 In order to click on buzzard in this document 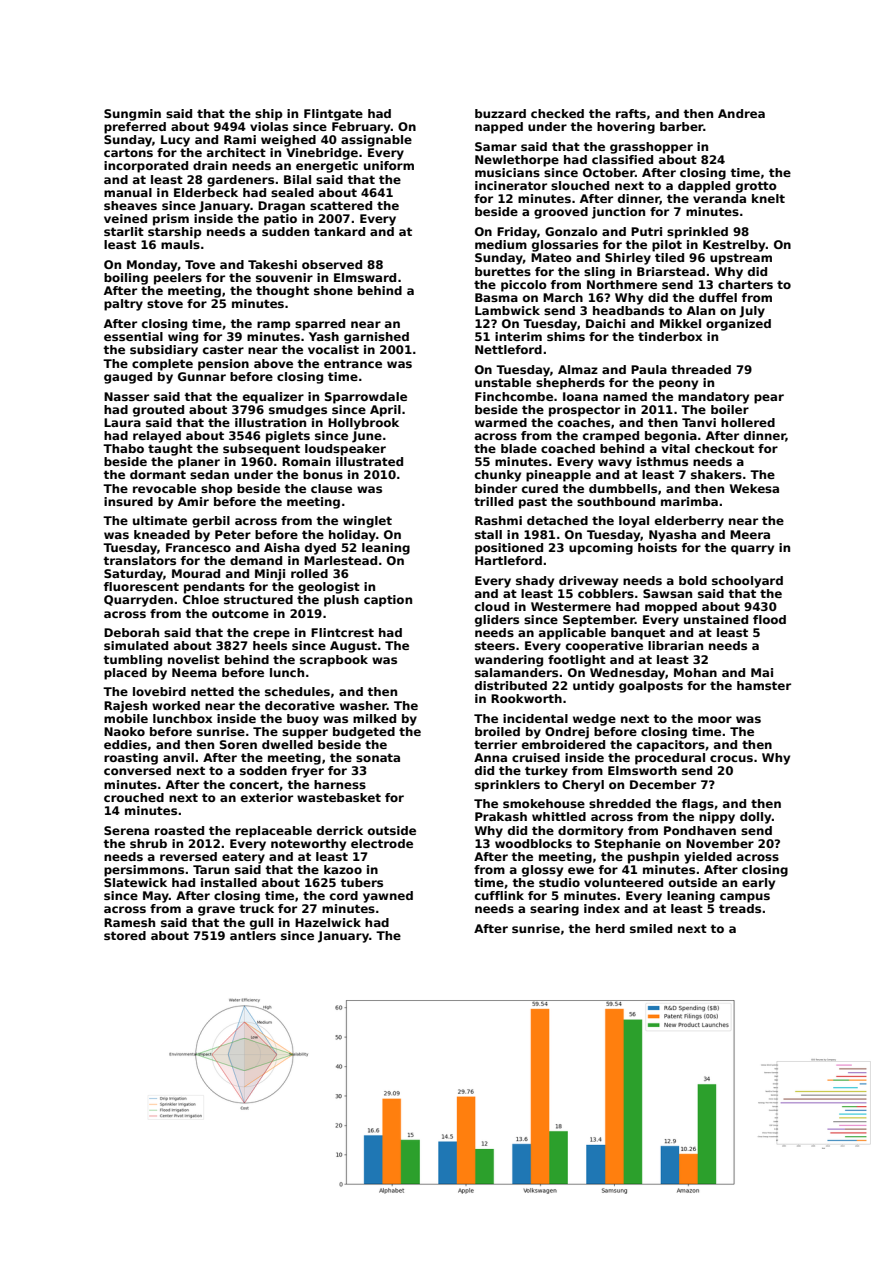, I will do `click(500, 113)`.
